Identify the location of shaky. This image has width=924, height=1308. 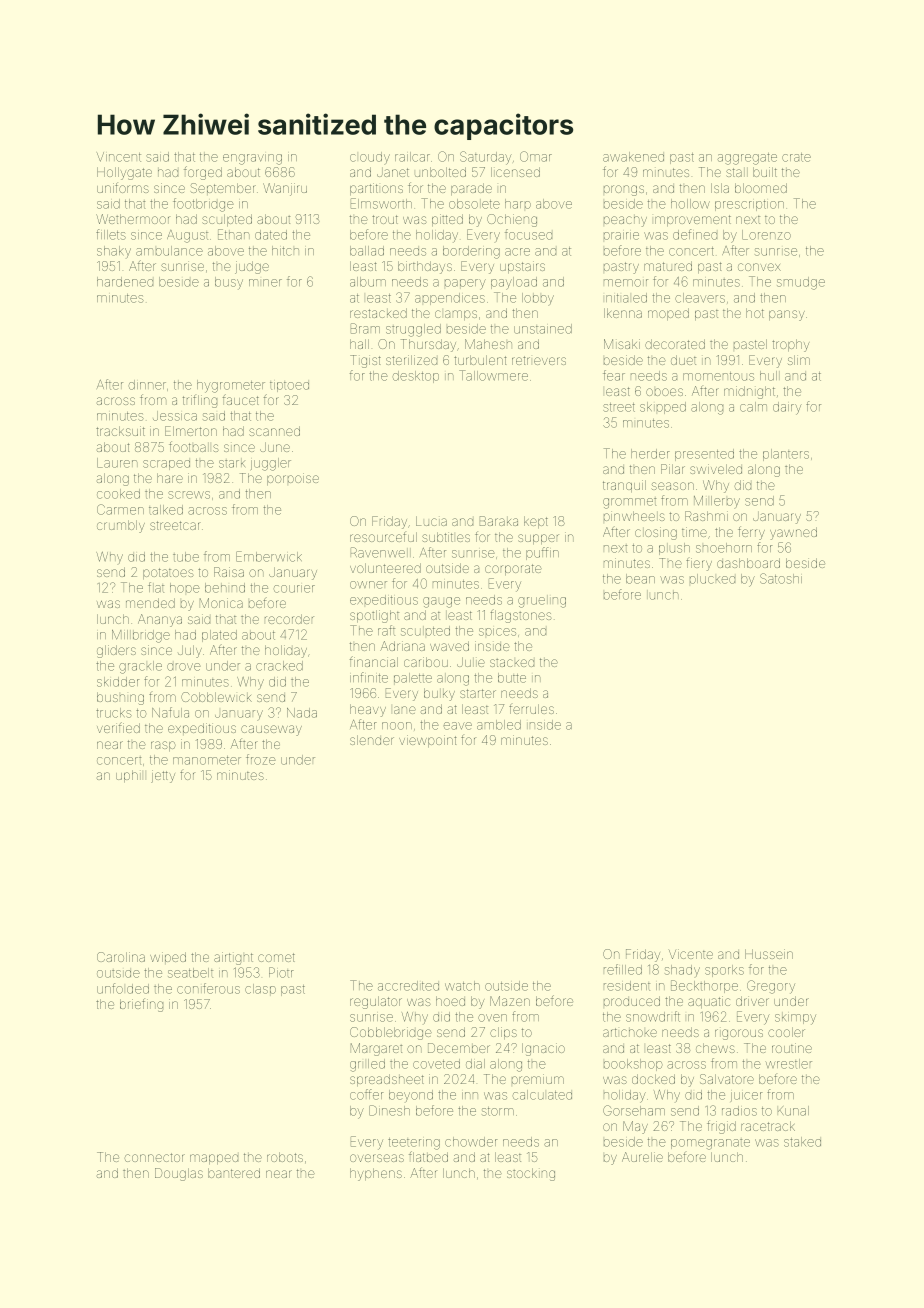
(114, 252).
